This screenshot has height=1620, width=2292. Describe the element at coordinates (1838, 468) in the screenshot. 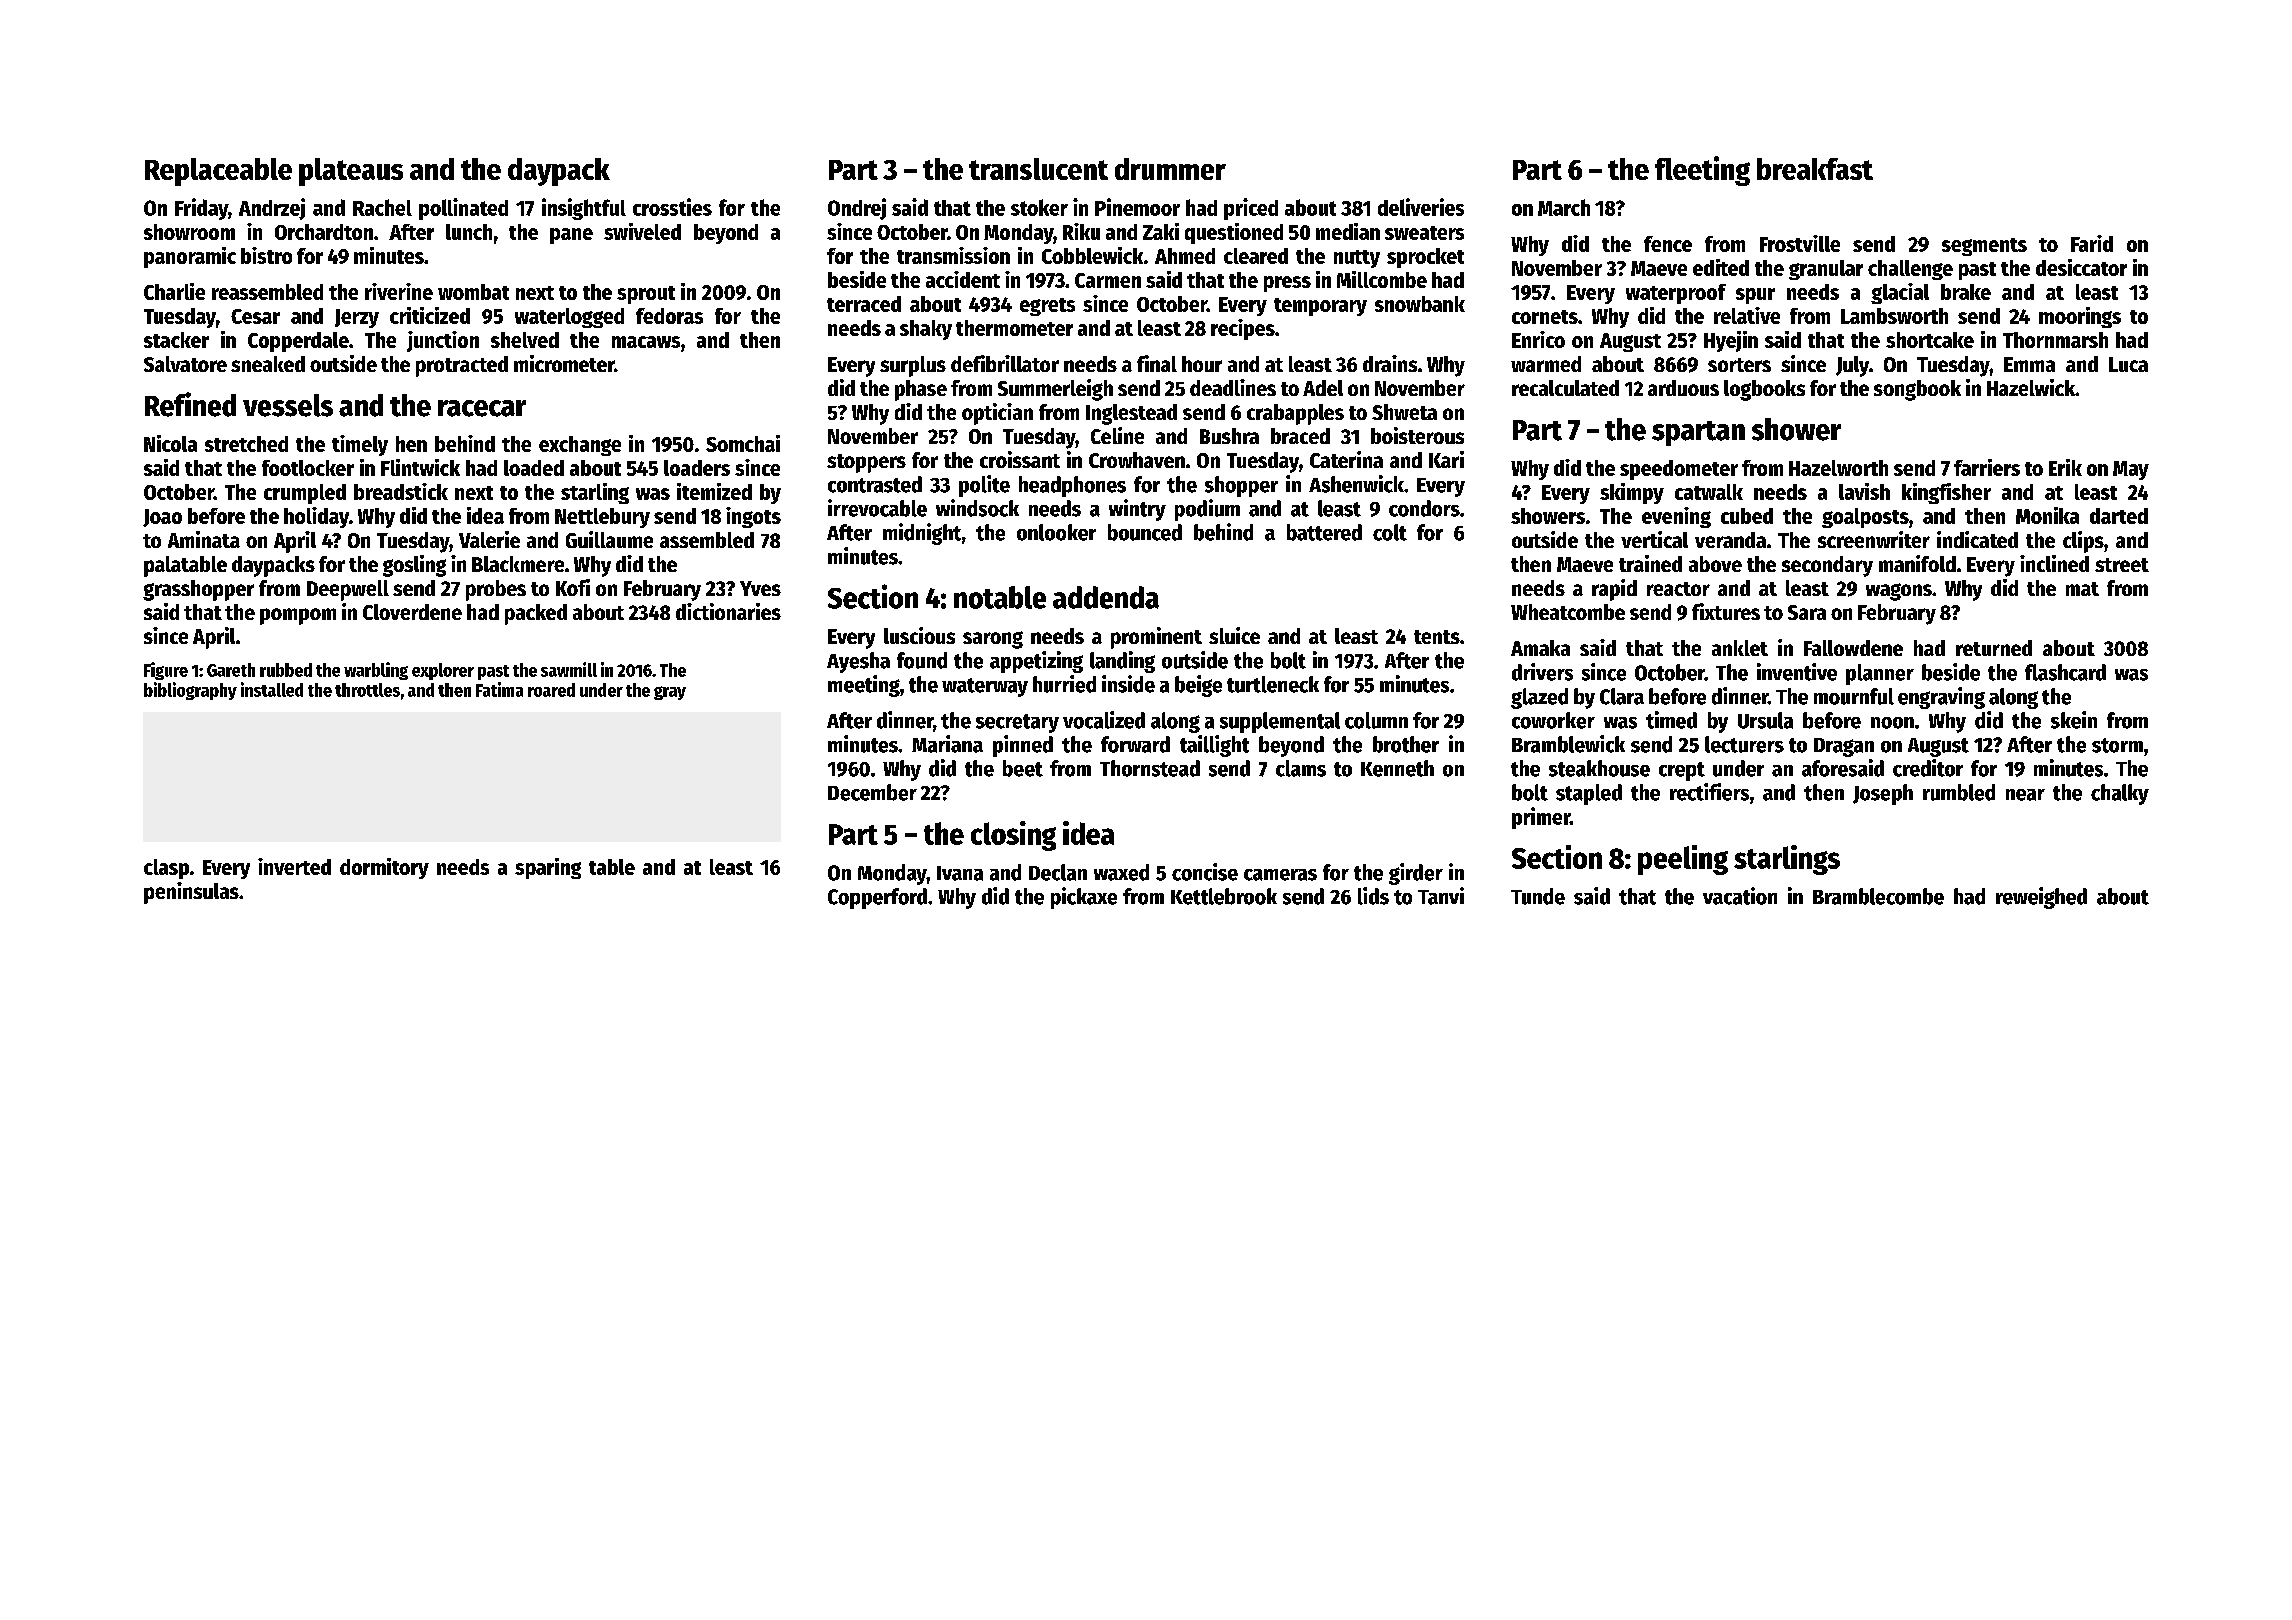

I see `Hazelworth` at that location.
